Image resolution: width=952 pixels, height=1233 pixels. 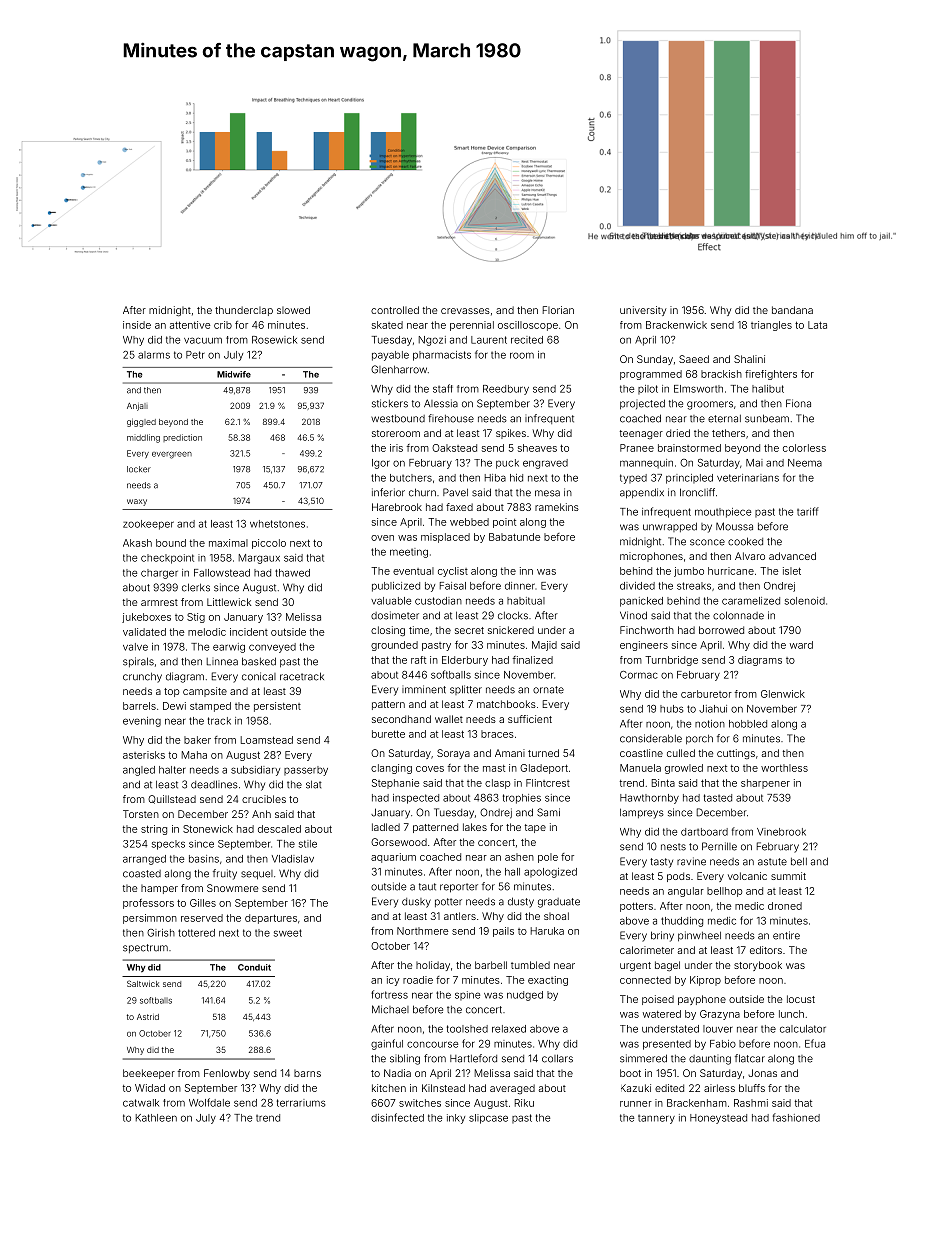 What do you see at coordinates (643, 311) in the screenshot?
I see `university` at bounding box center [643, 311].
